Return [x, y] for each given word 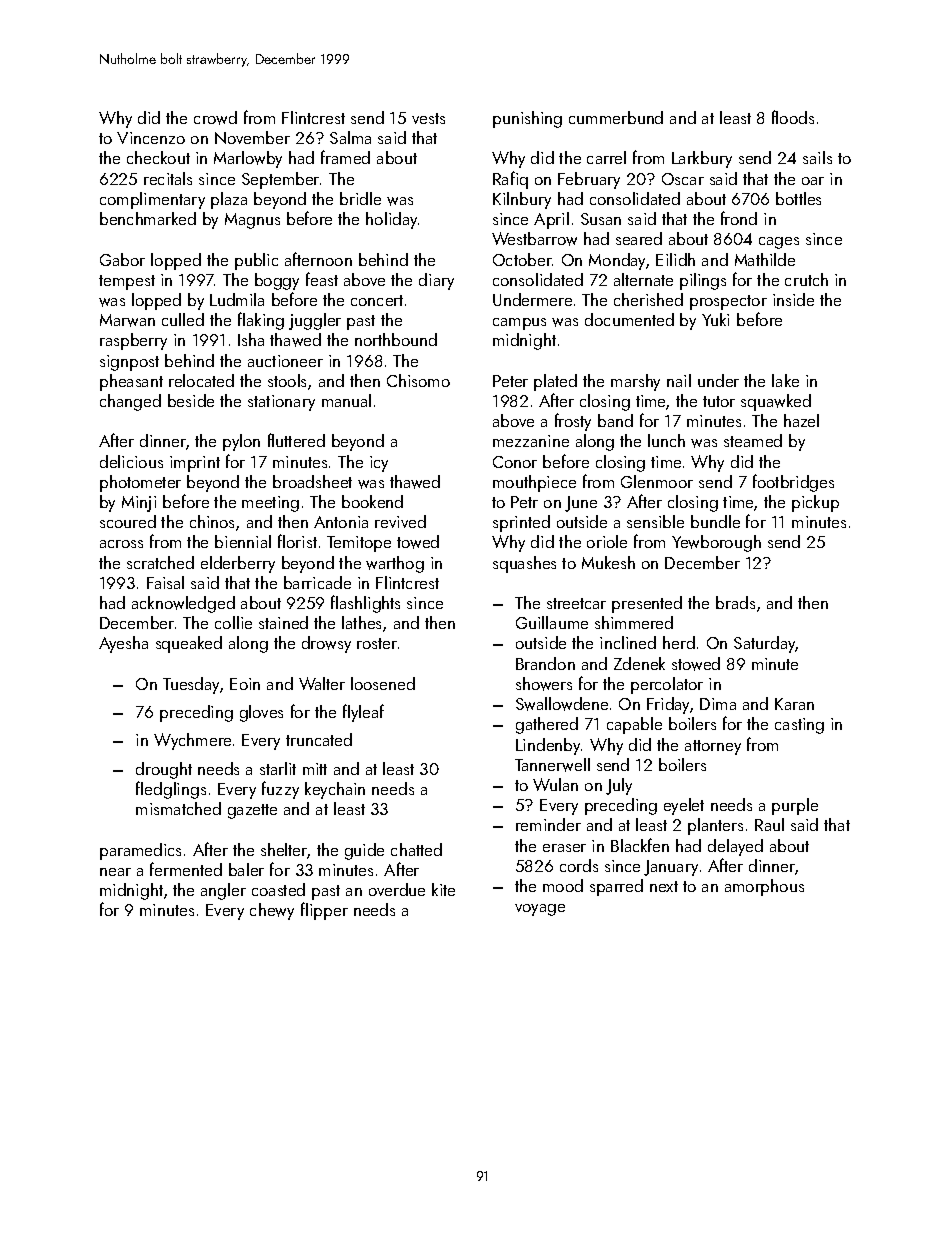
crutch [806, 279]
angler [223, 891]
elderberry [238, 564]
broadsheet [312, 481]
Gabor [122, 259]
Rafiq [510, 180]
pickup [815, 503]
